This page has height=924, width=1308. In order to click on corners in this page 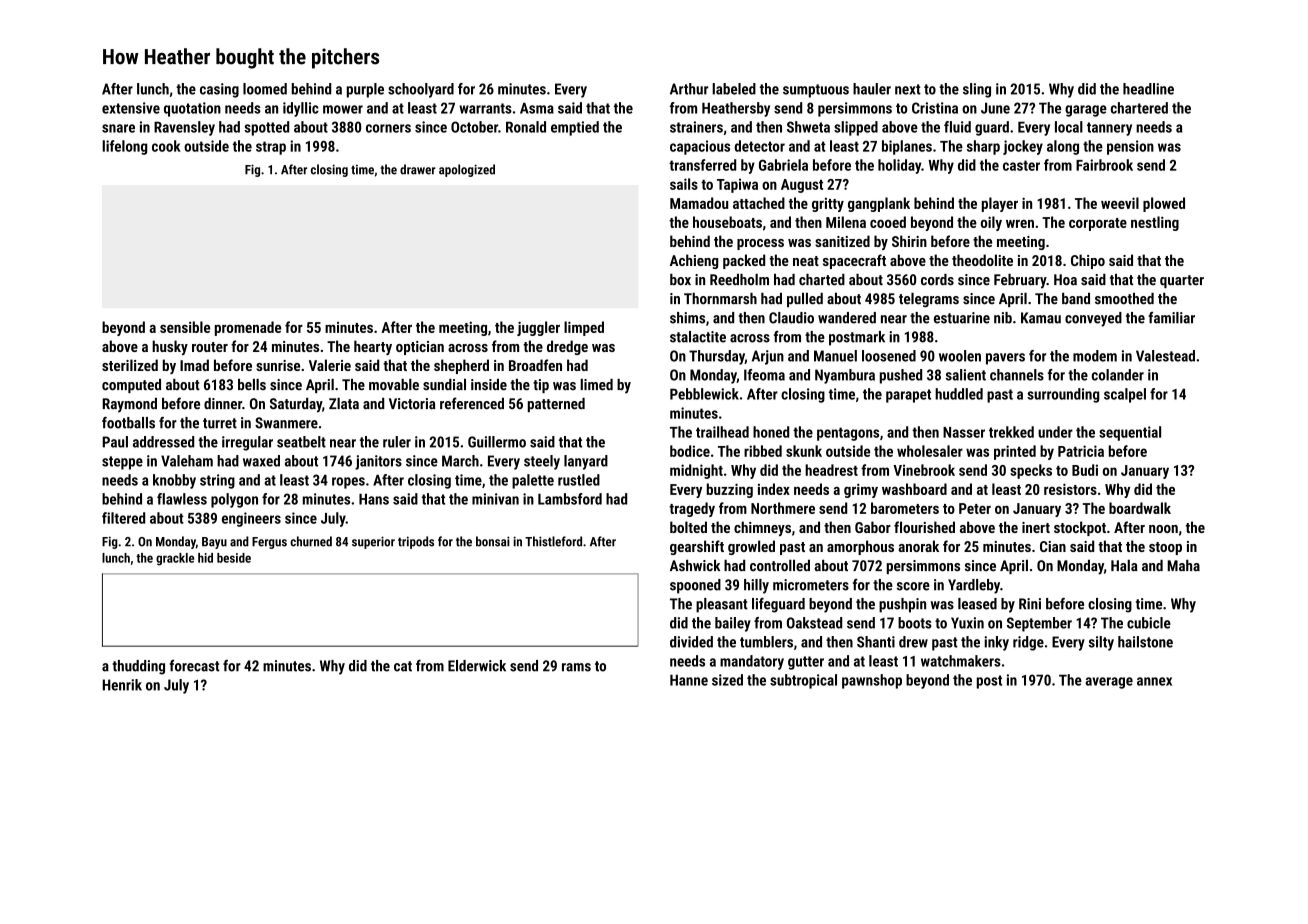, I will do `click(388, 128)`.
